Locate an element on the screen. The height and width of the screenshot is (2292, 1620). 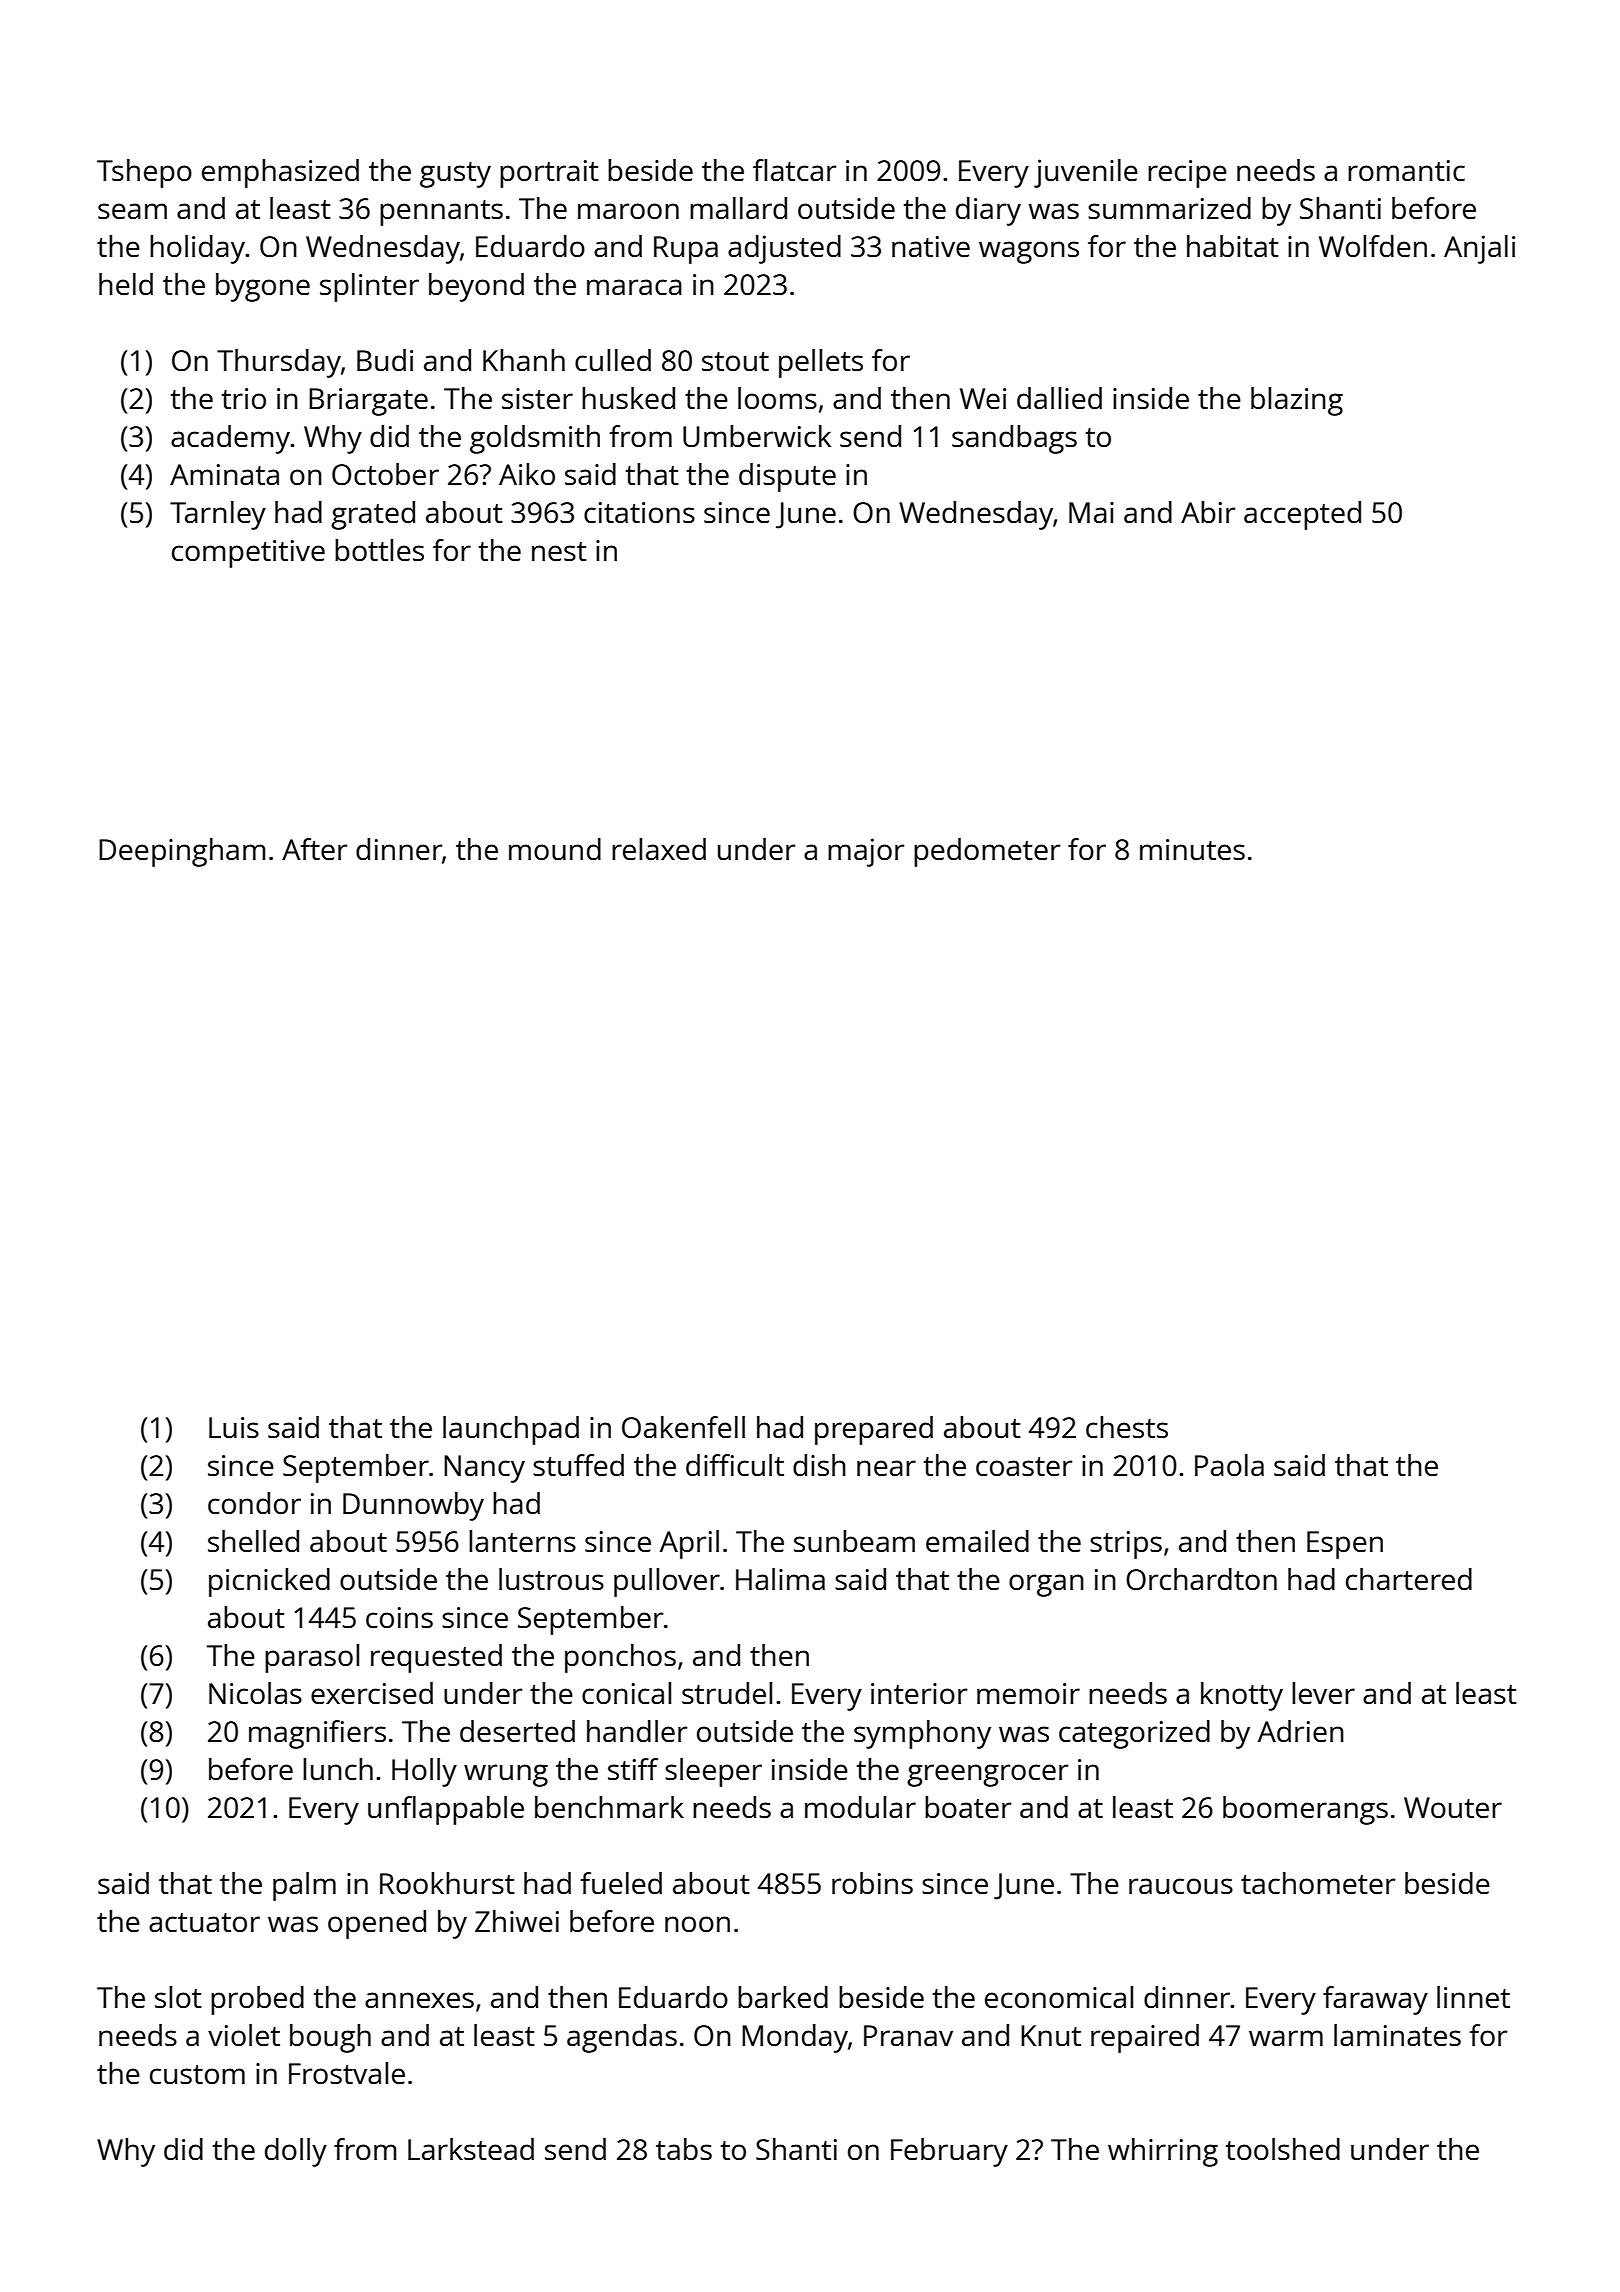
categorized is located at coordinates (1134, 1734).
